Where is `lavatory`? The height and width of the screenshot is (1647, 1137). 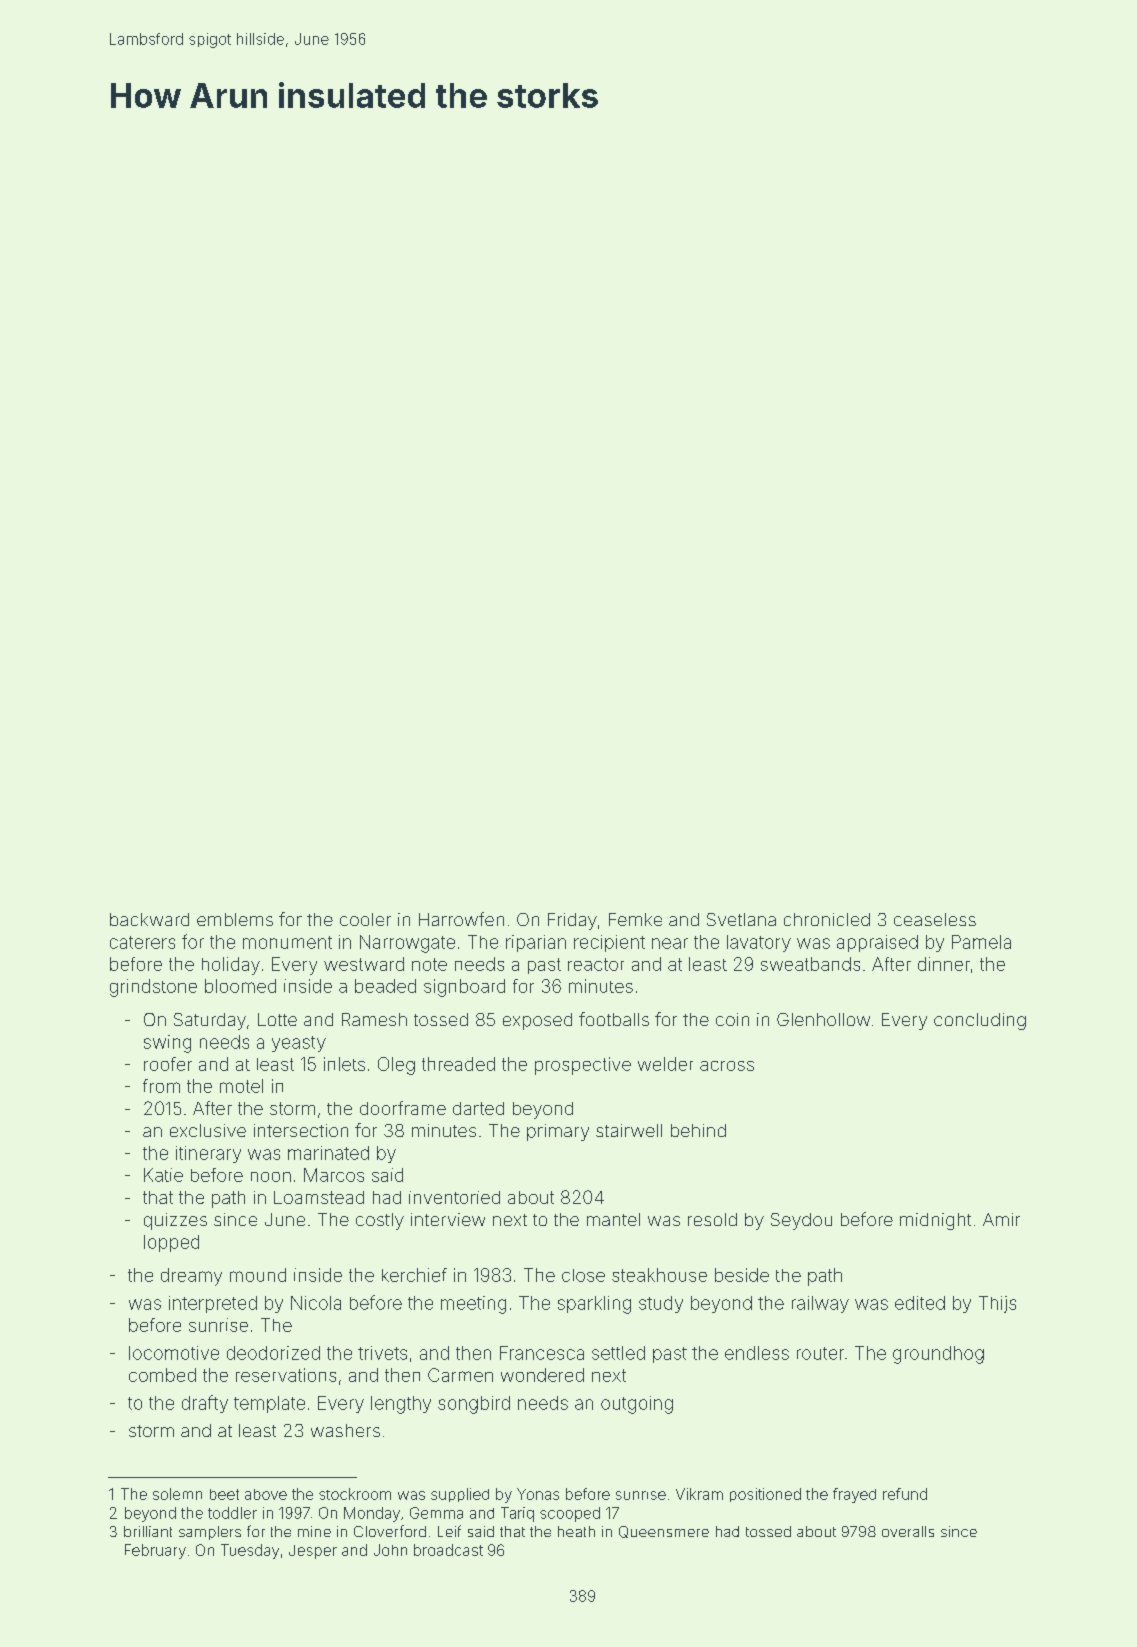 lavatory is located at coordinates (759, 943).
